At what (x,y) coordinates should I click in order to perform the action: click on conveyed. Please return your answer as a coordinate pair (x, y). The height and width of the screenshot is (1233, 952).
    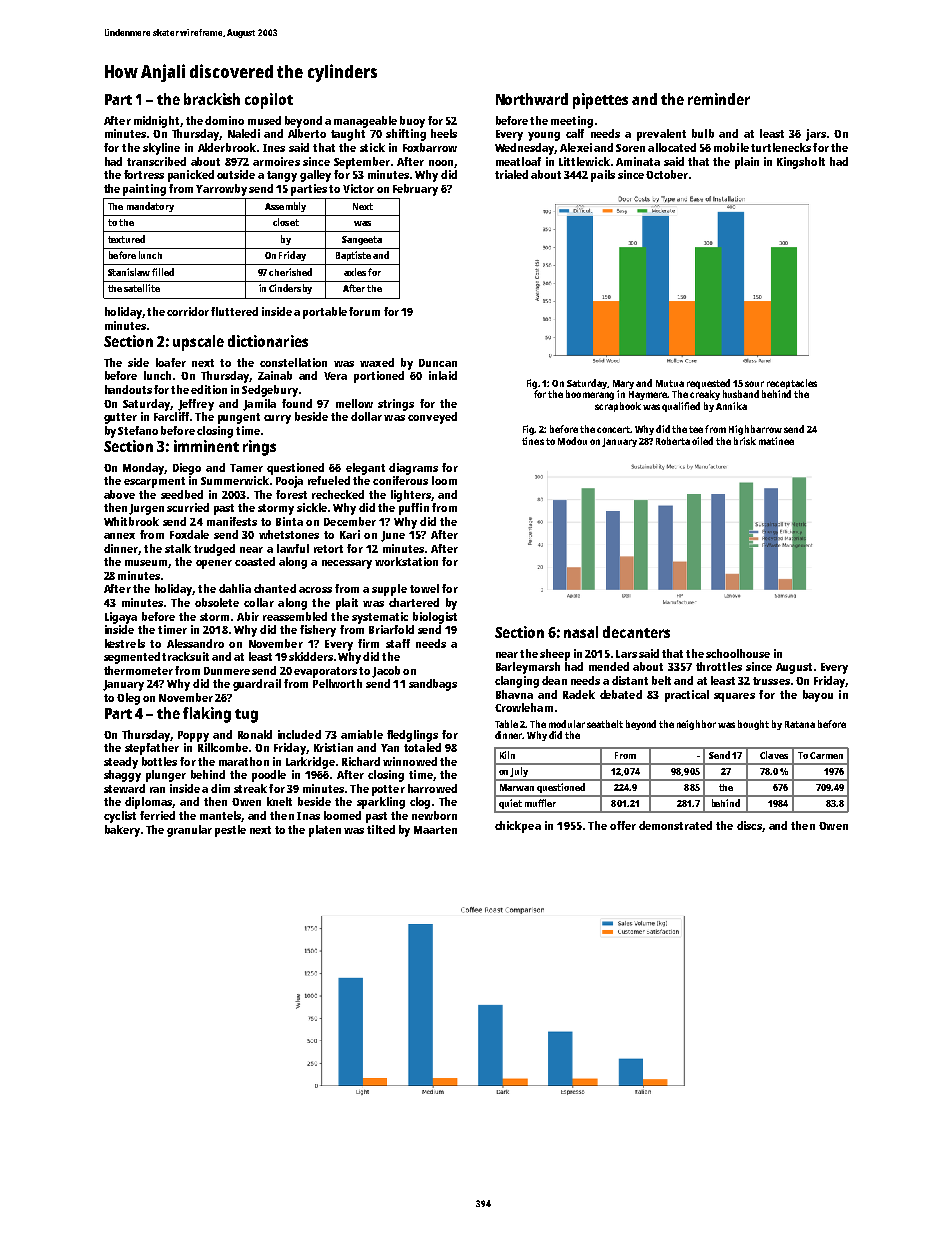
    Looking at the image, I should click on (432, 418).
